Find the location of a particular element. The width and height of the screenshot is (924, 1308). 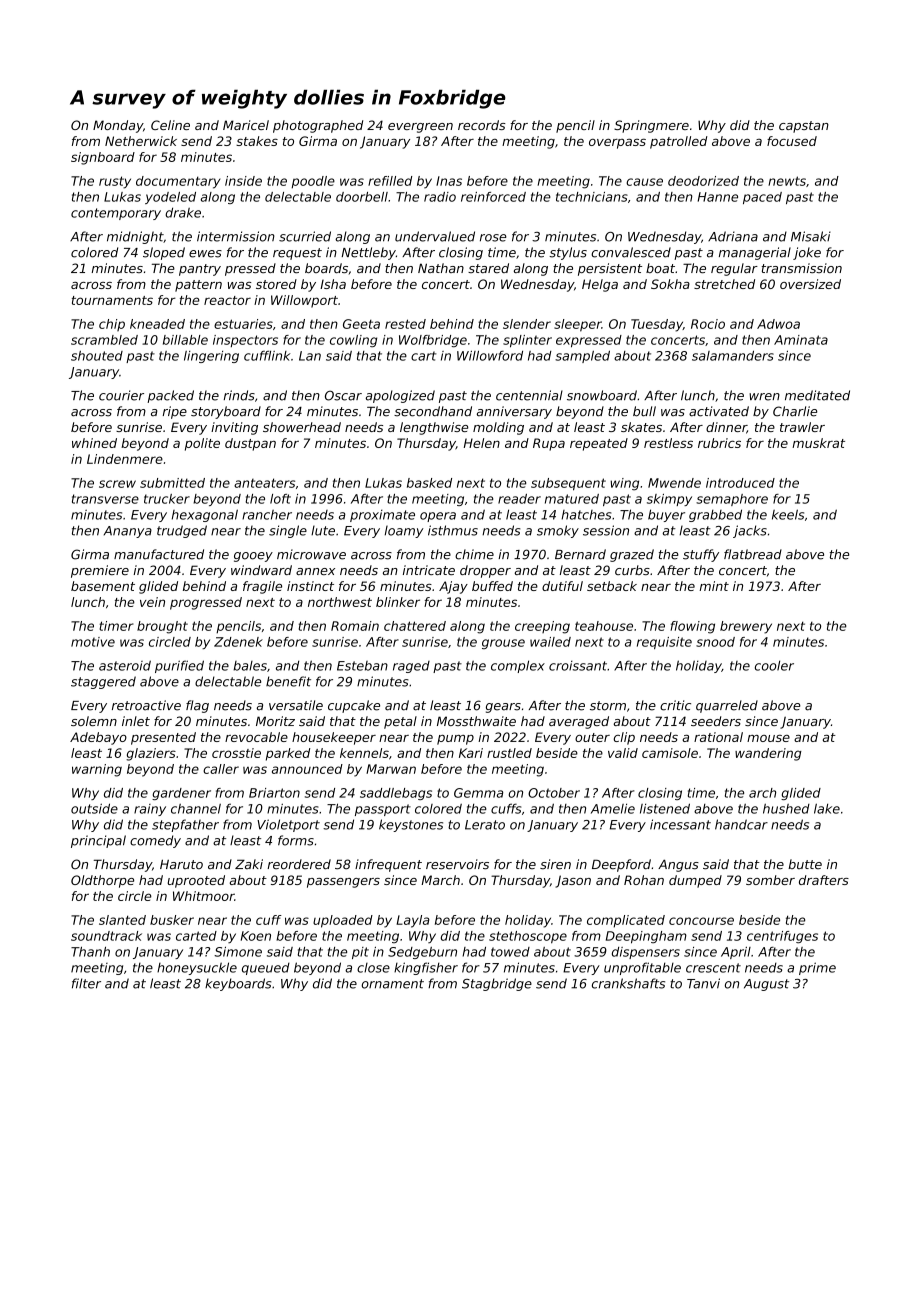

gears is located at coordinates (503, 708).
